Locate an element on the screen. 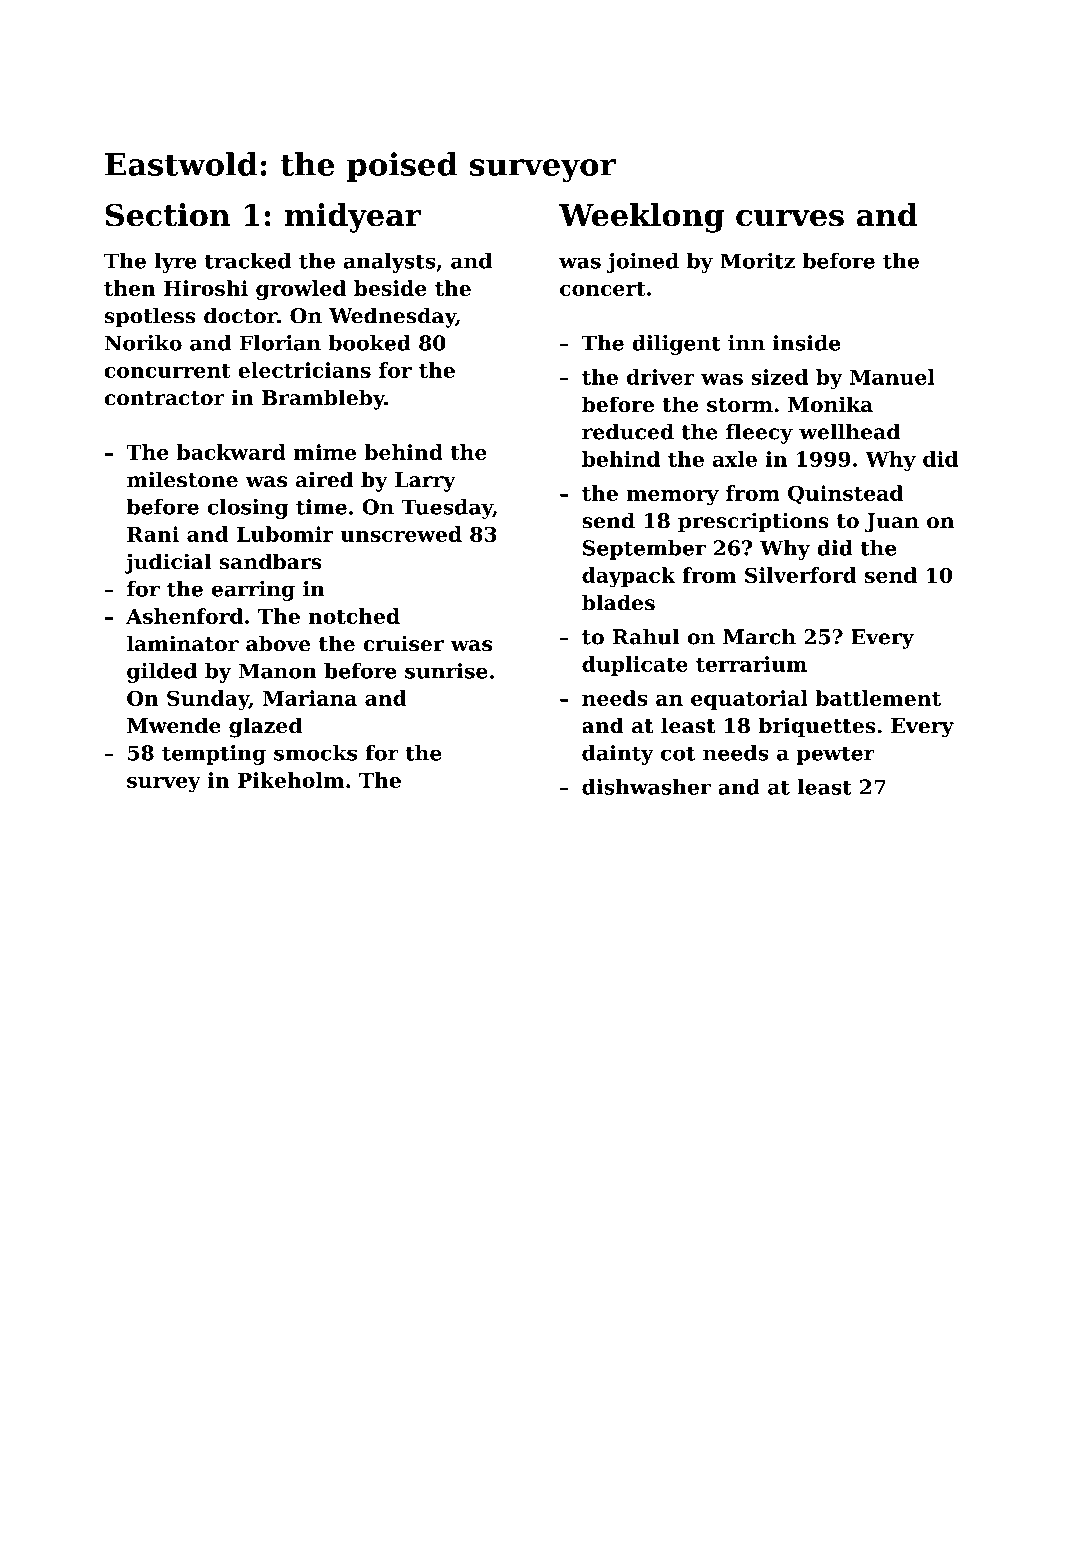  unscrewed is located at coordinates (401, 534).
